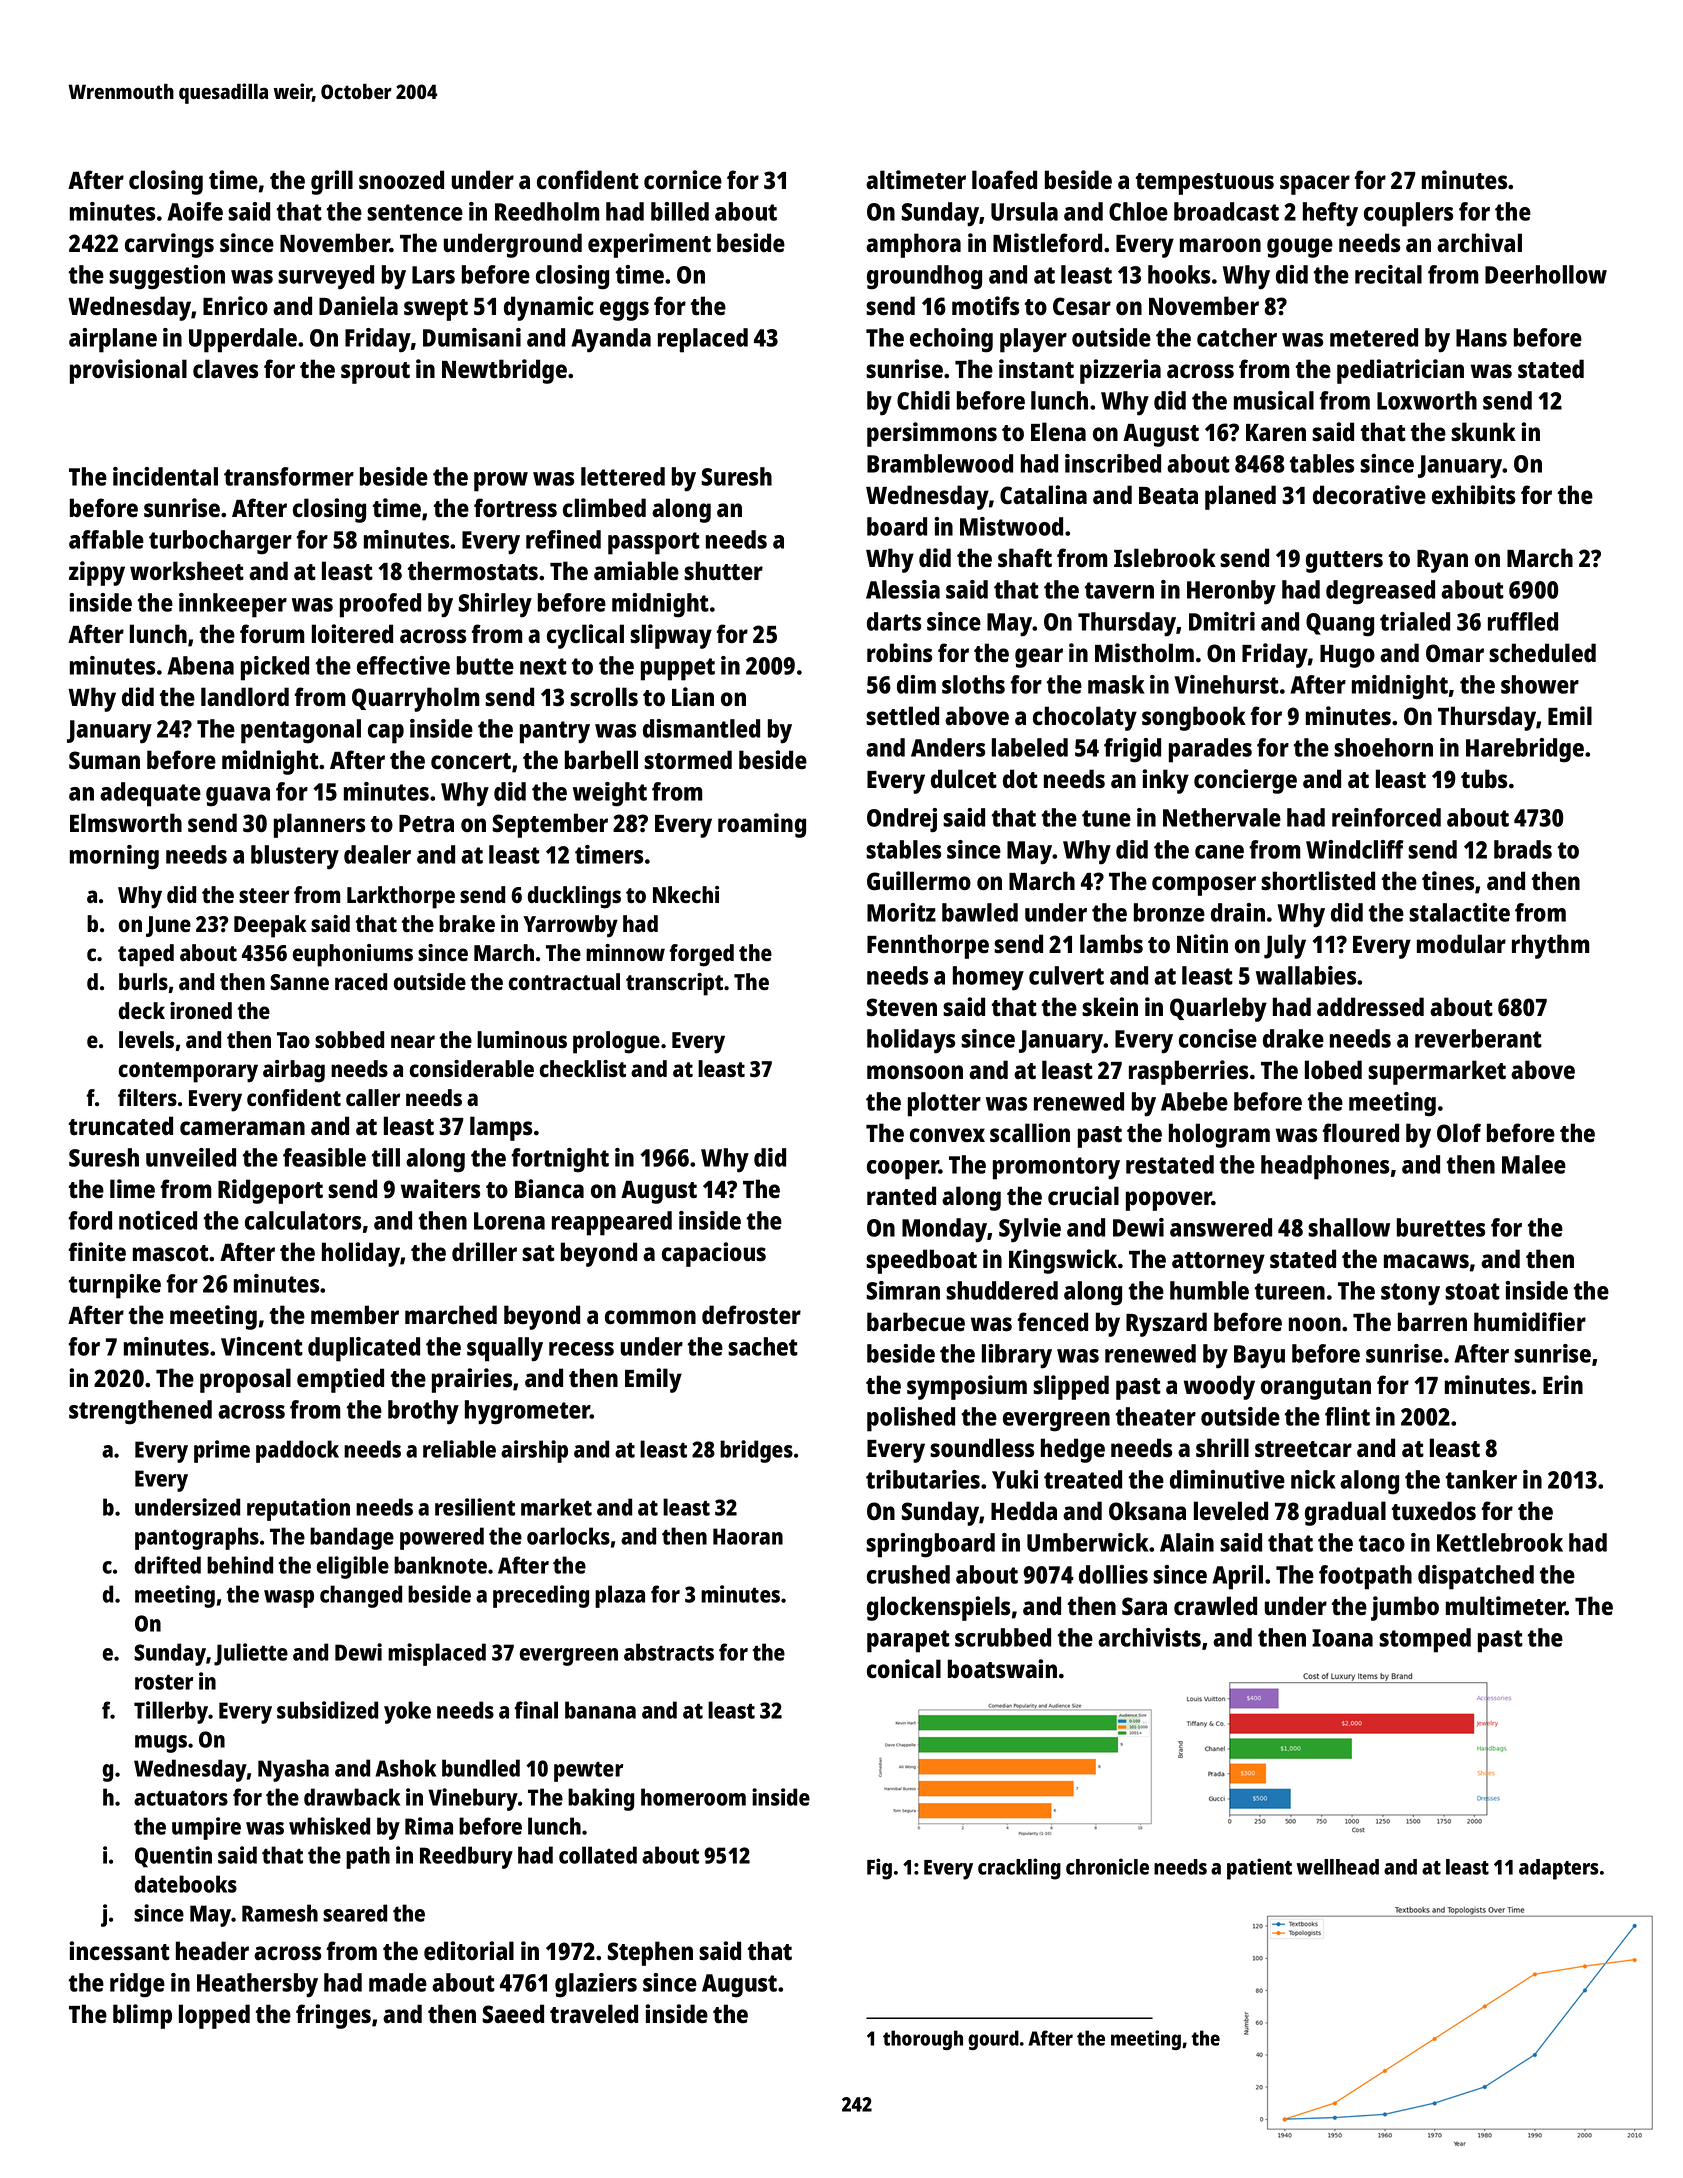  I want to click on shallow, so click(1349, 1227).
